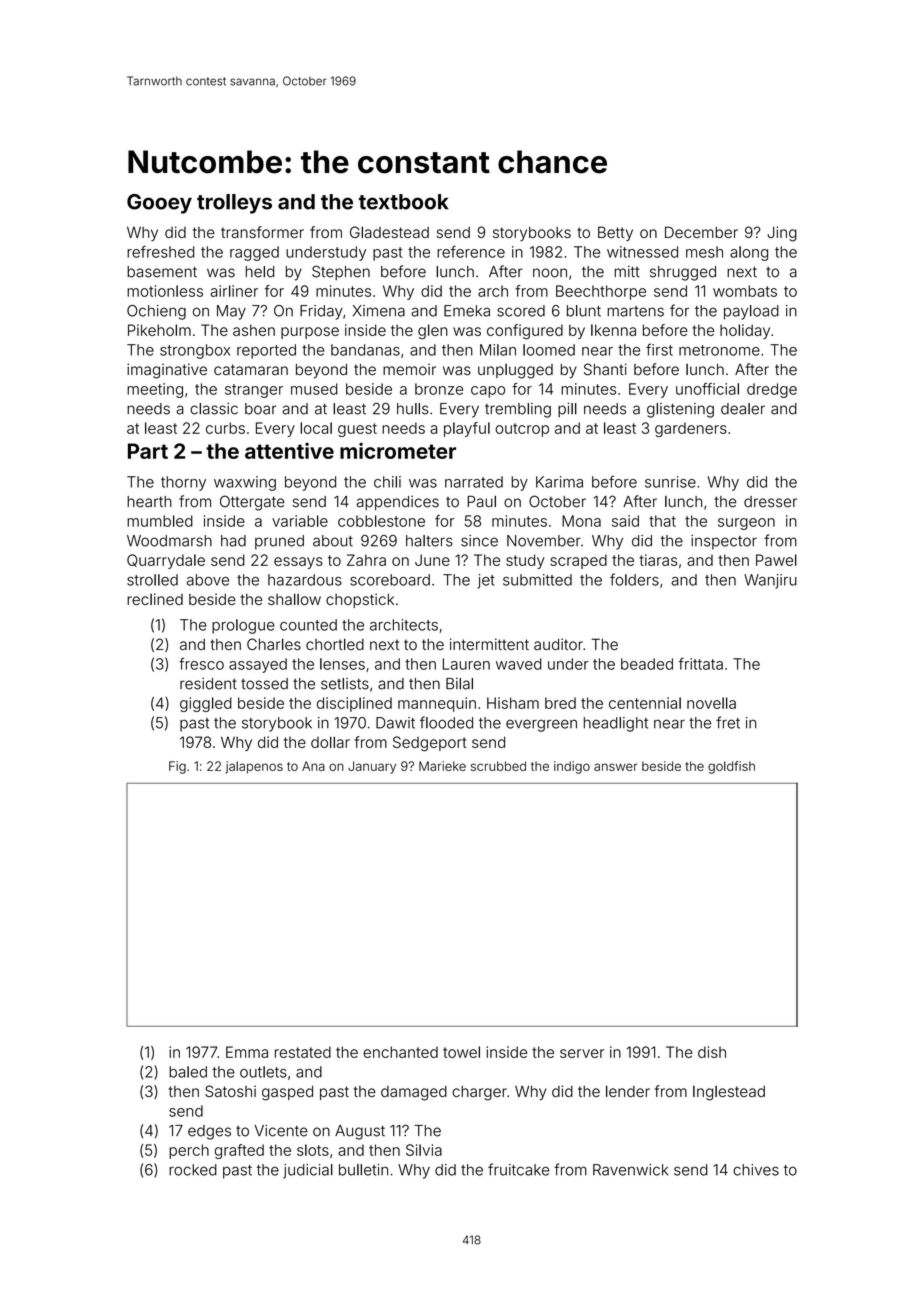  I want to click on Inglestead, so click(729, 1093).
